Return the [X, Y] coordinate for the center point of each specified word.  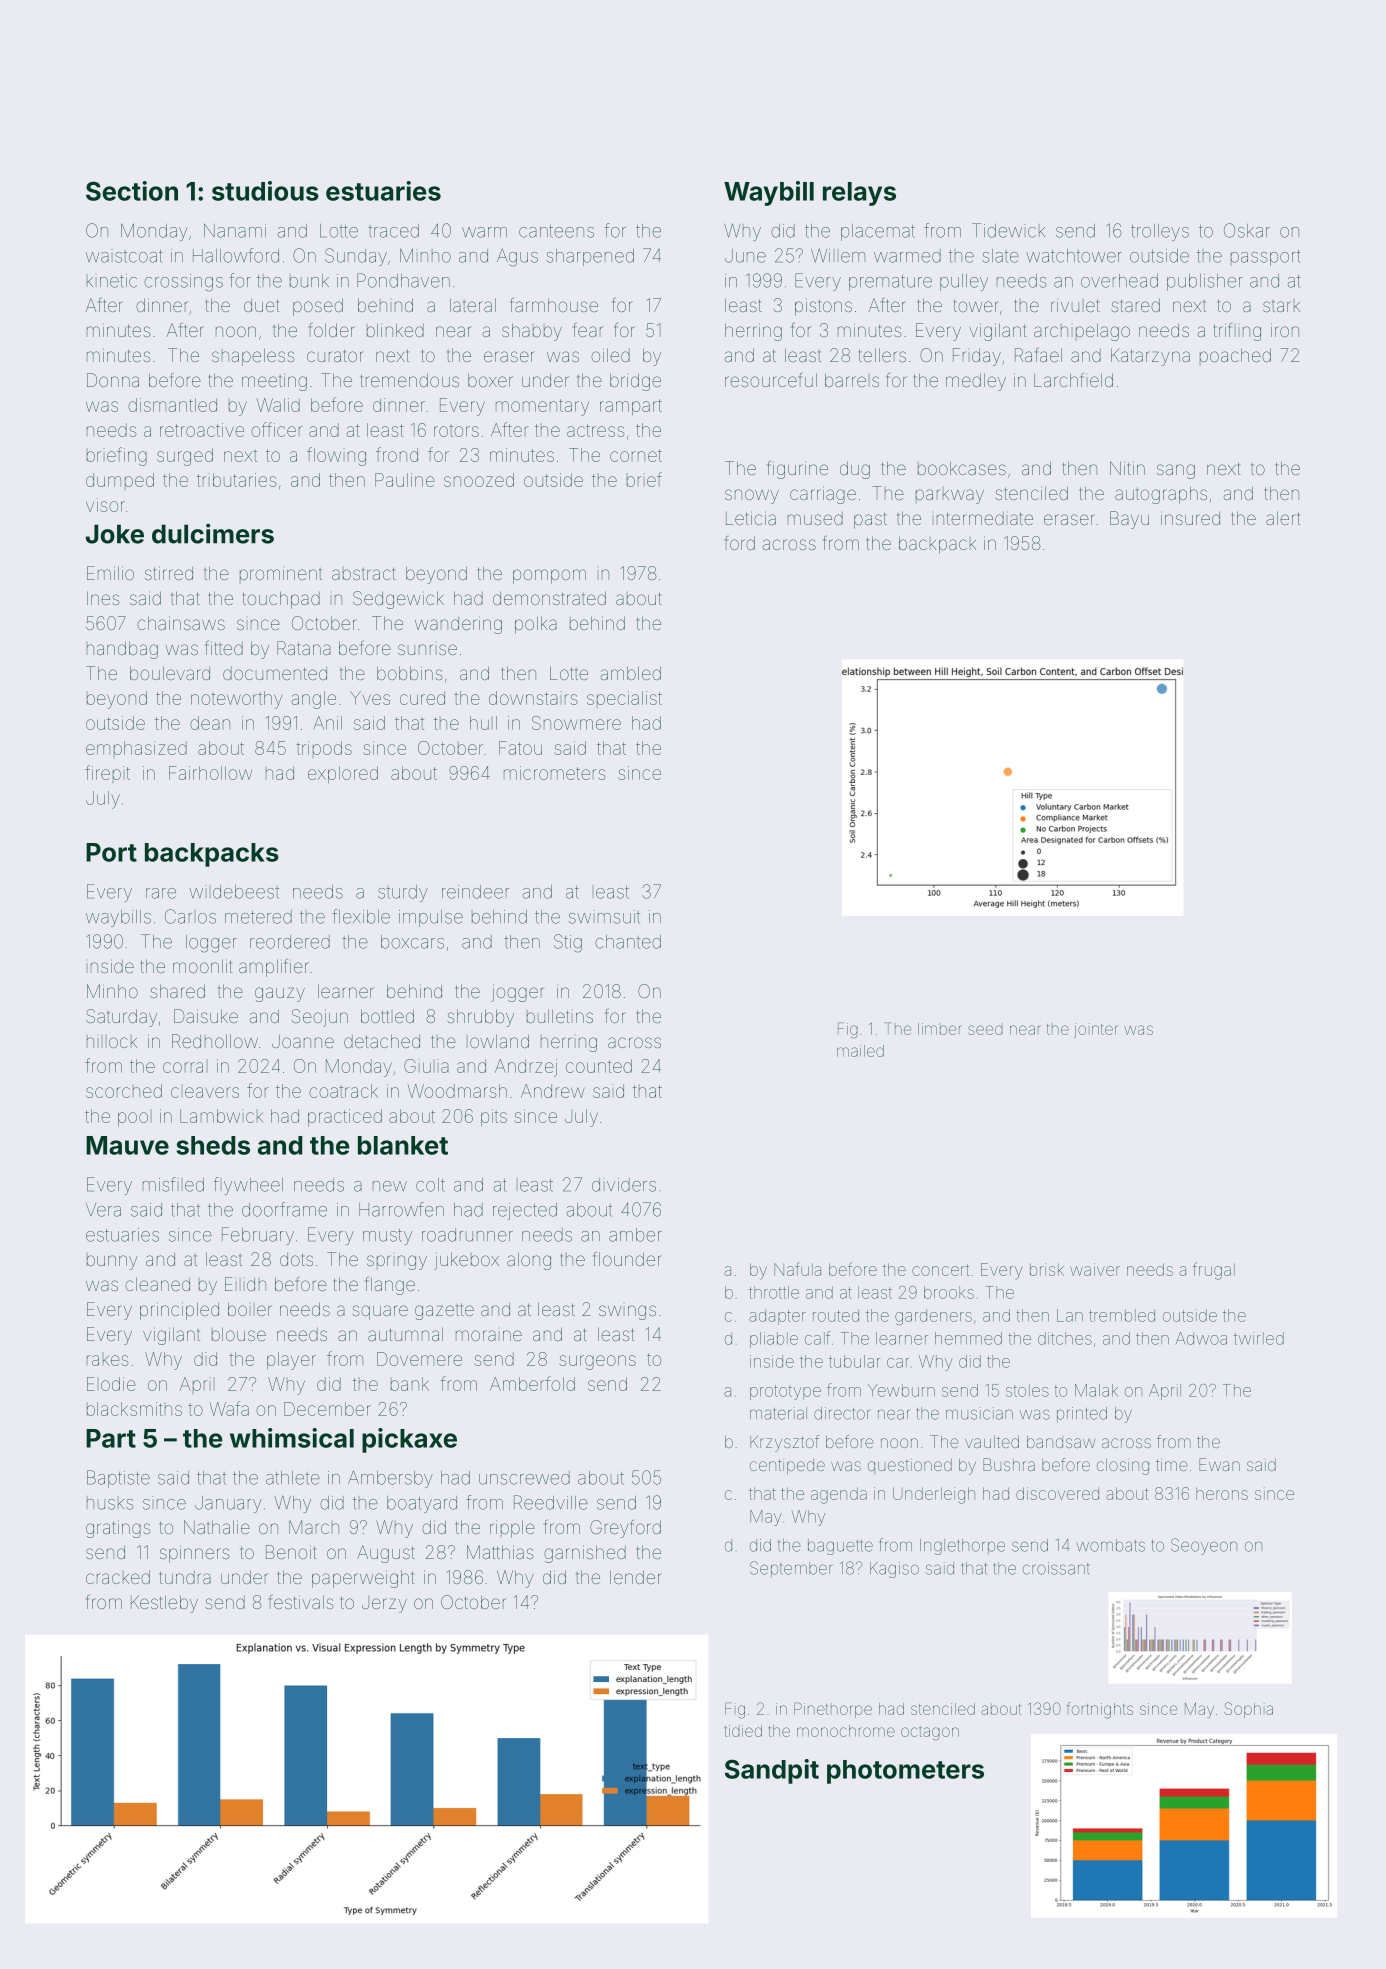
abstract [364, 573]
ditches [1065, 1338]
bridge [635, 382]
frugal [1214, 1271]
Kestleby [164, 1604]
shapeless [253, 357]
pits [494, 1117]
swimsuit [604, 917]
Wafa [229, 1408]
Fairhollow [210, 773]
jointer [1095, 1030]
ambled [631, 673]
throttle [774, 1292]
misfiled [173, 1184]
